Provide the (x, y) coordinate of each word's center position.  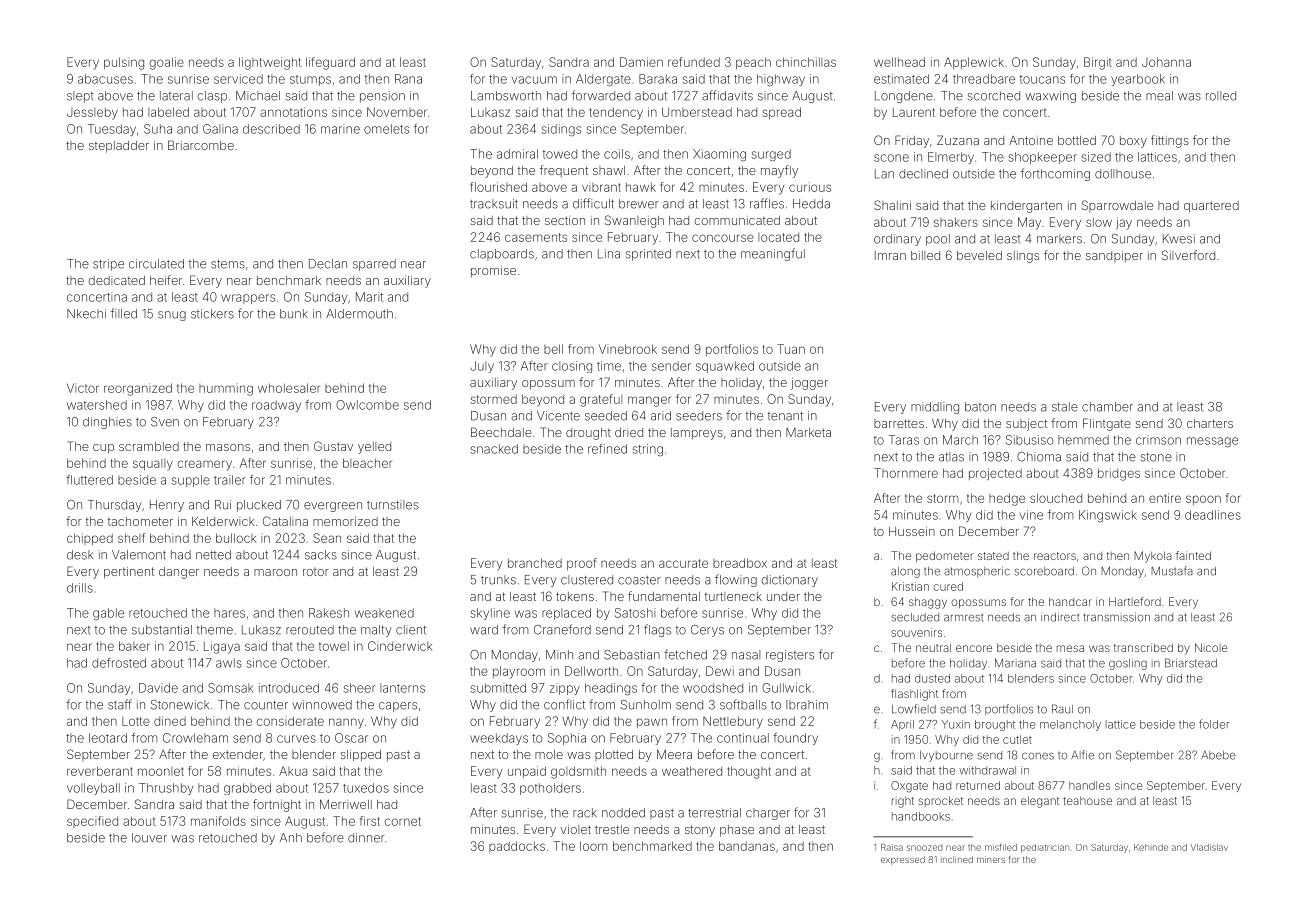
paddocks (517, 847)
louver (149, 838)
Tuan (791, 349)
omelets (386, 129)
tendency (616, 113)
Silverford (1188, 255)
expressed (903, 860)
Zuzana (958, 140)
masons (228, 447)
